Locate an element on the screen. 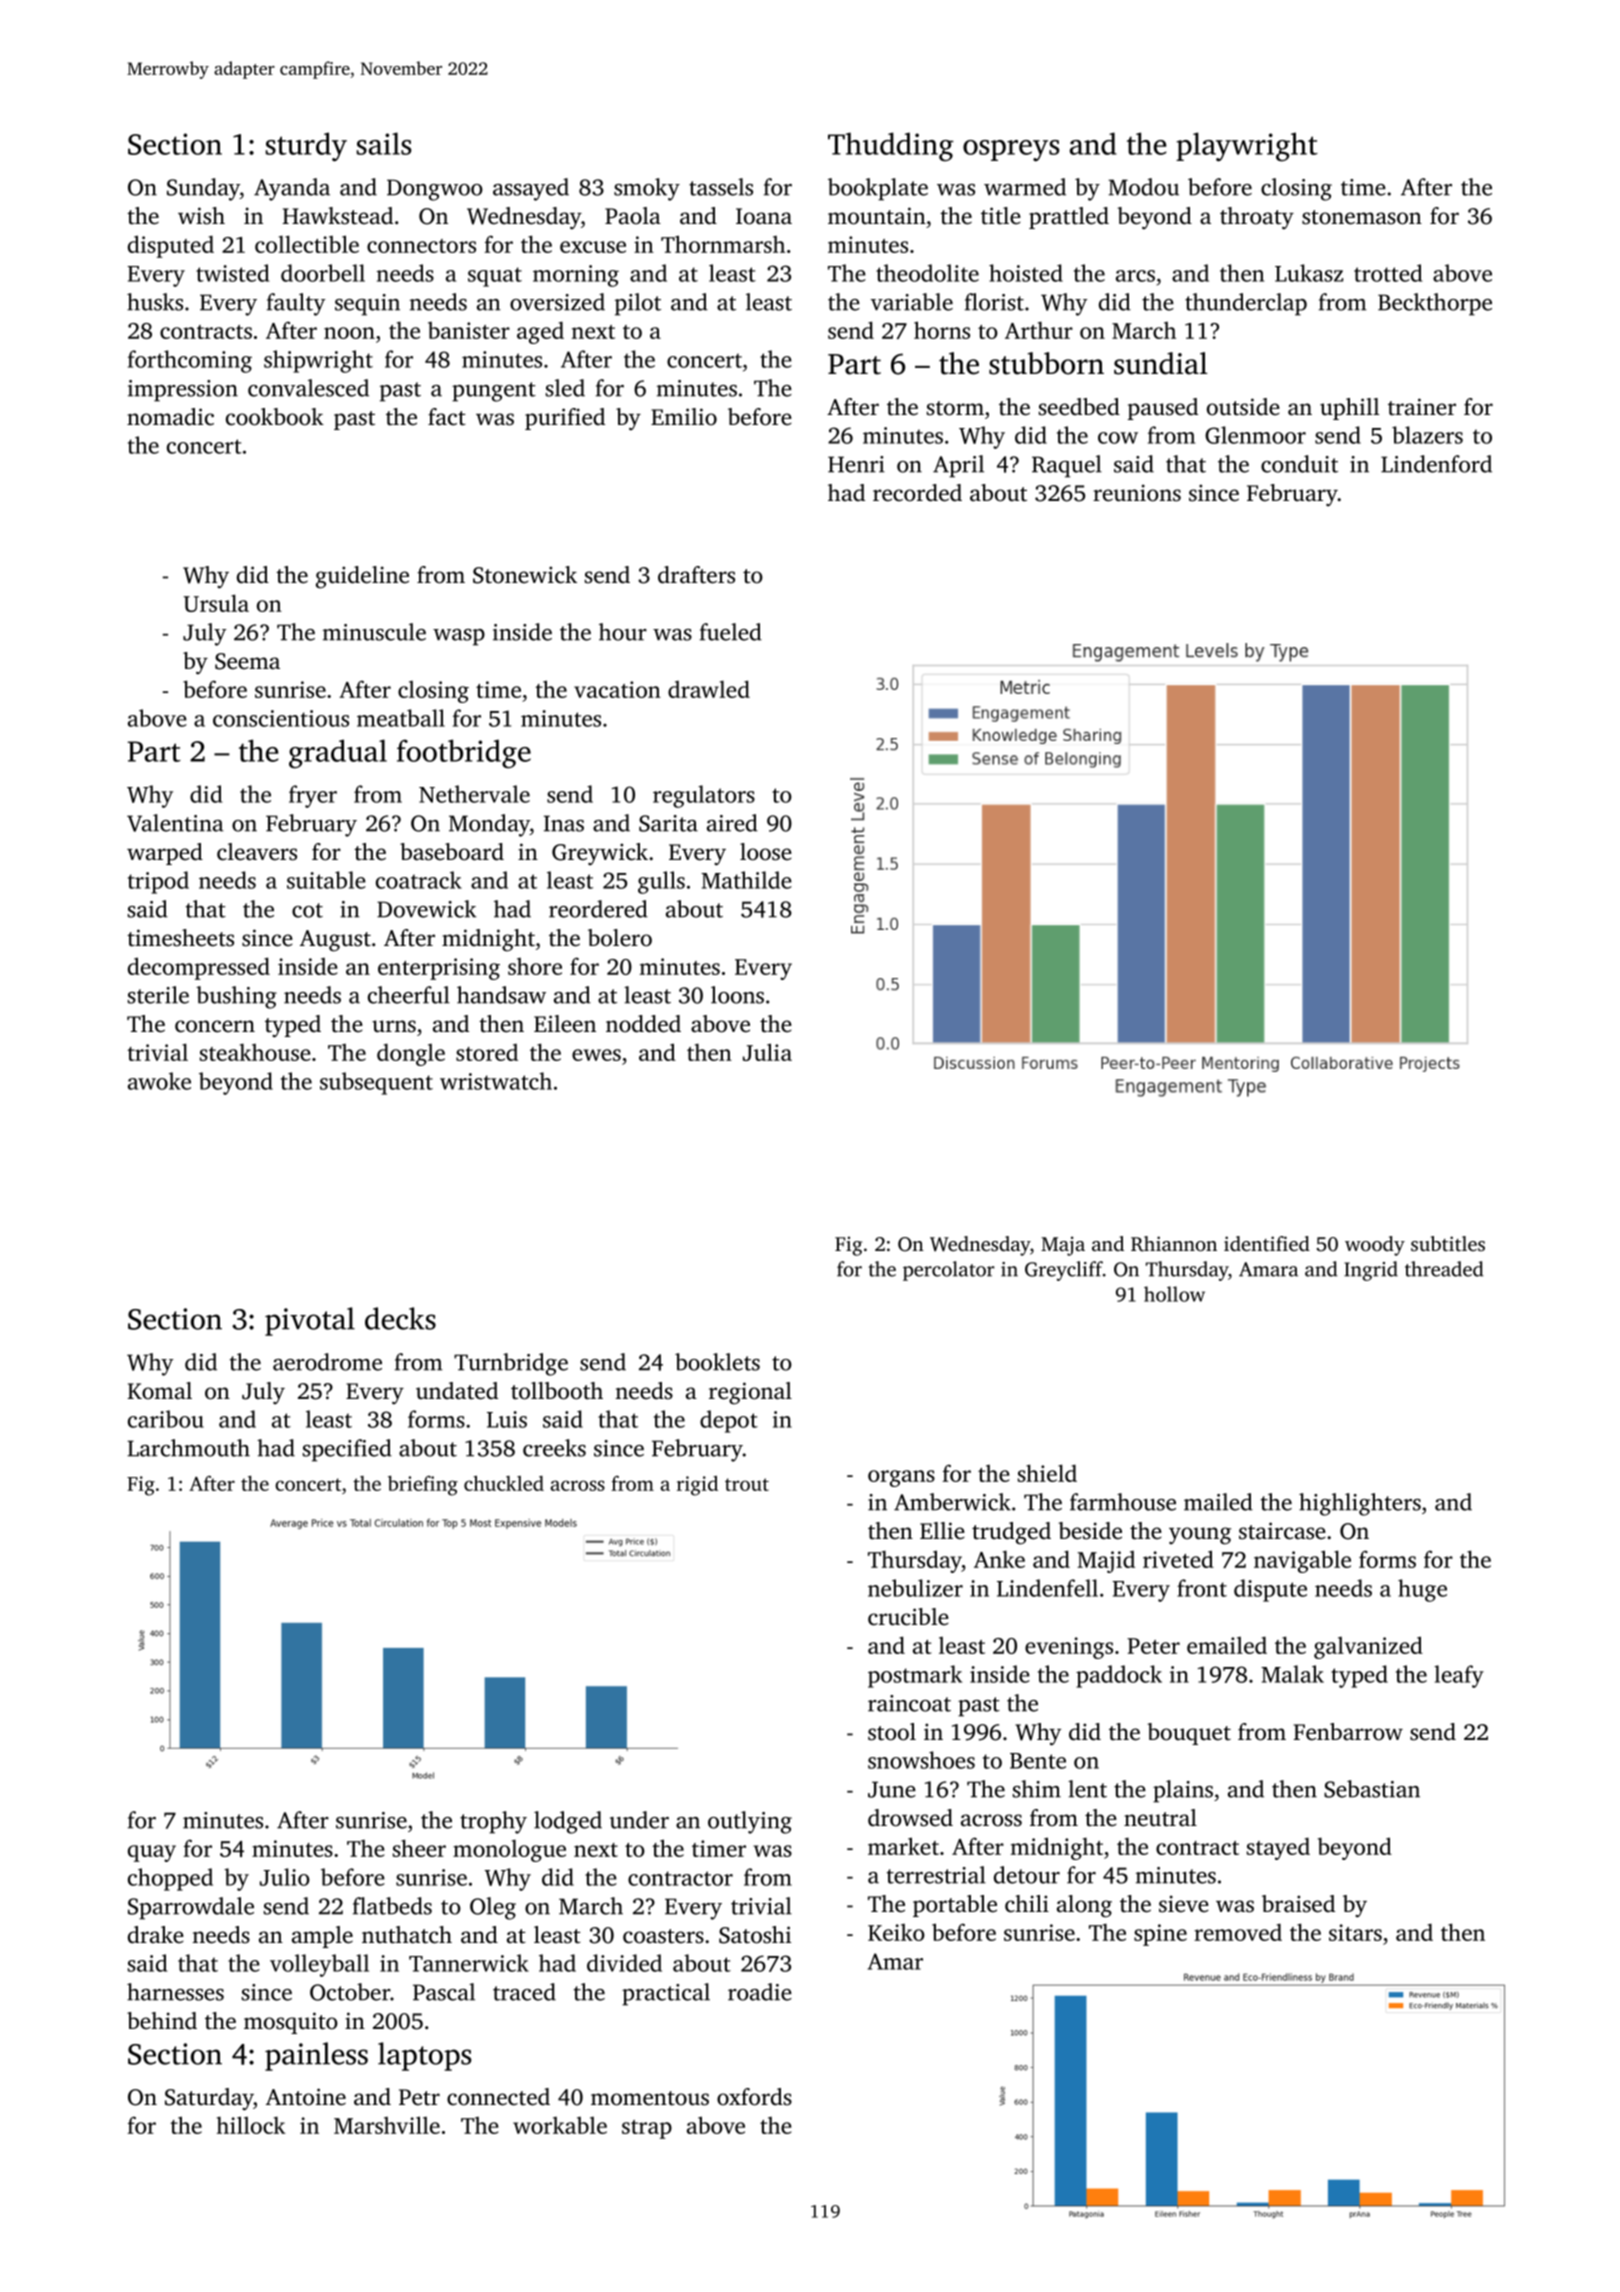 The width and height of the screenshot is (1620, 2292). sails is located at coordinates (384, 143).
